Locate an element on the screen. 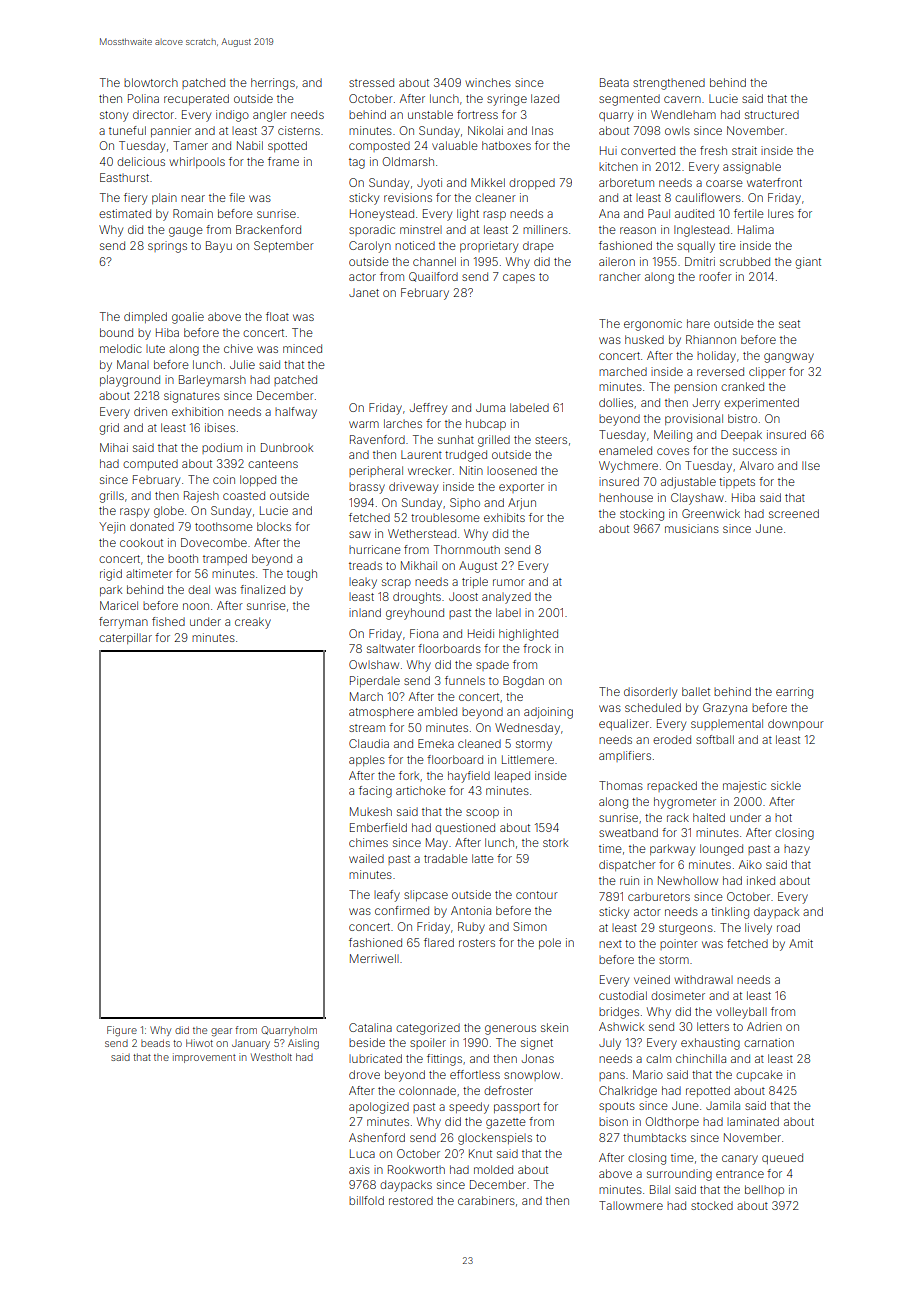  billfold is located at coordinates (366, 1200).
